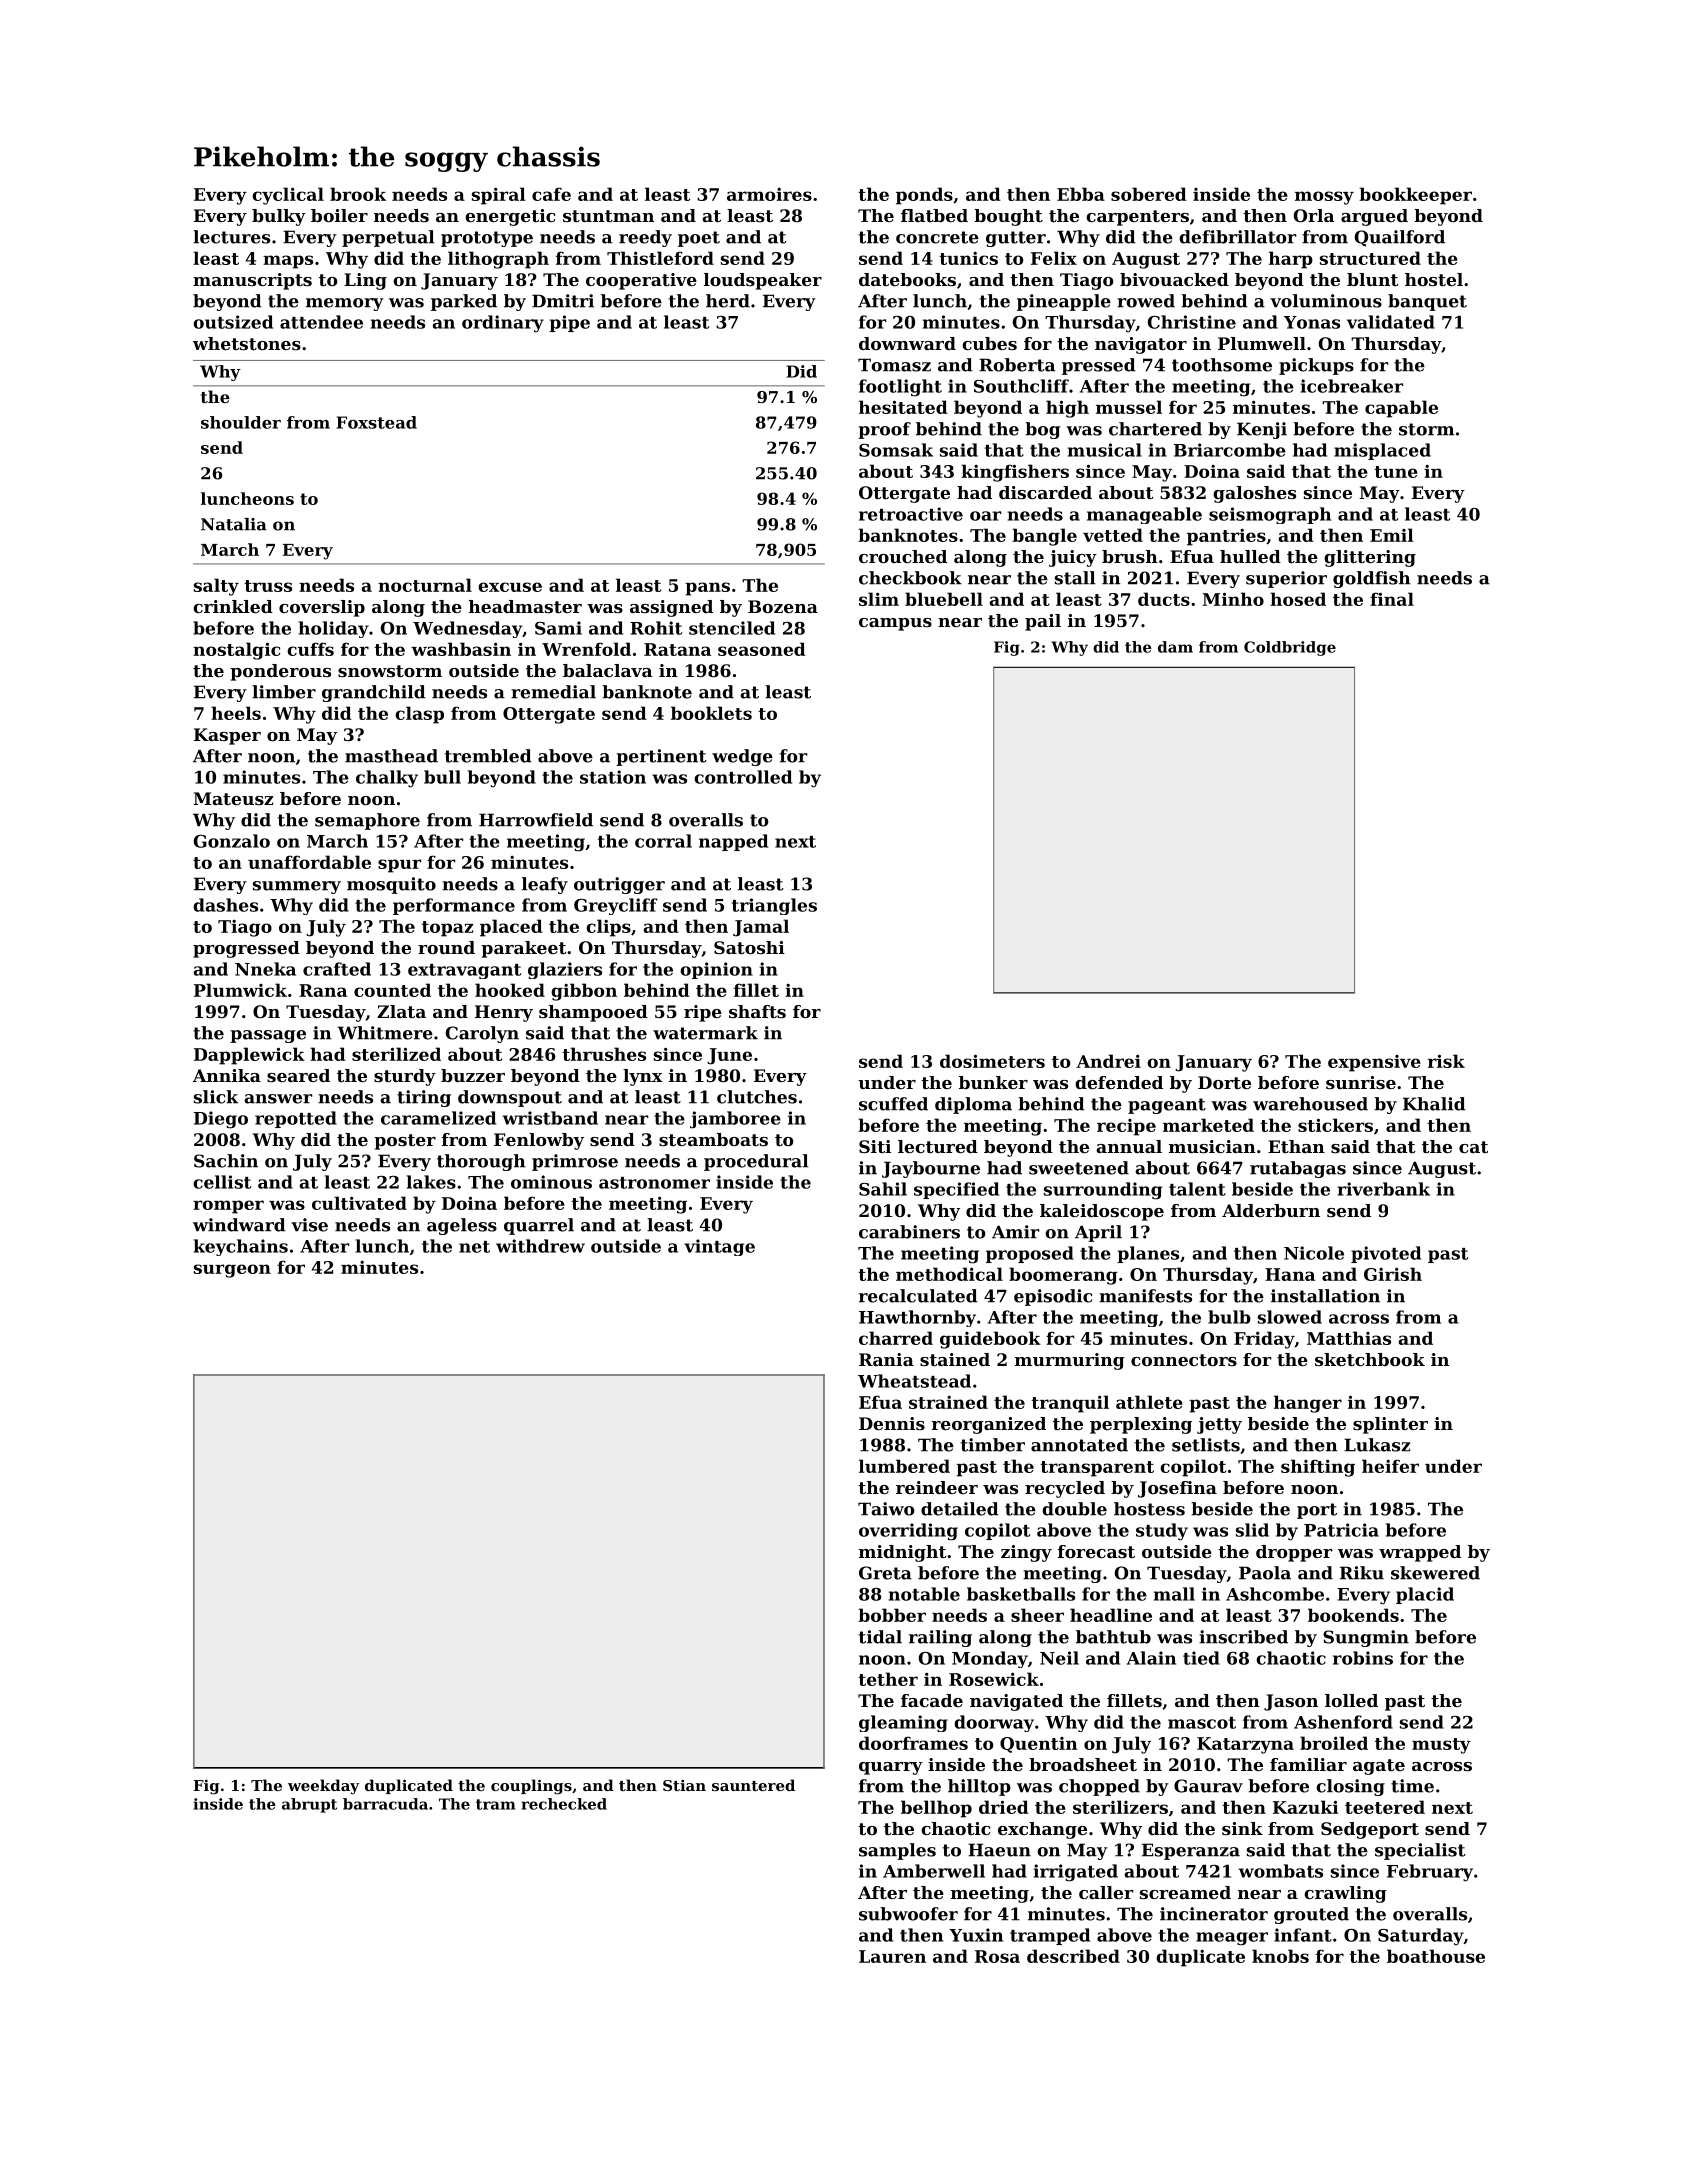 This screenshot has width=1683, height=2178. I want to click on Lauren, so click(892, 1956).
